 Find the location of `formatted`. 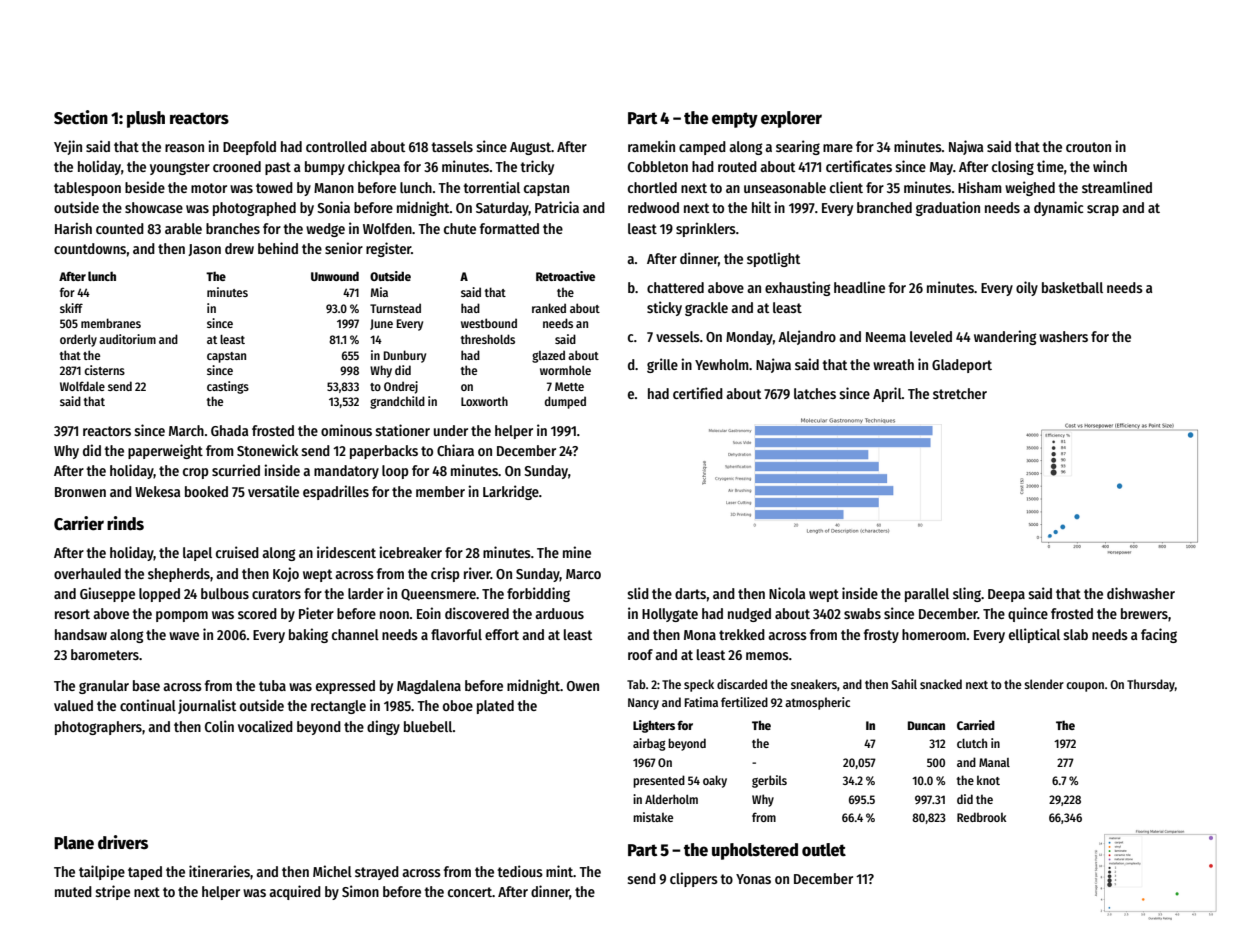

formatted is located at coordinates (509, 228).
